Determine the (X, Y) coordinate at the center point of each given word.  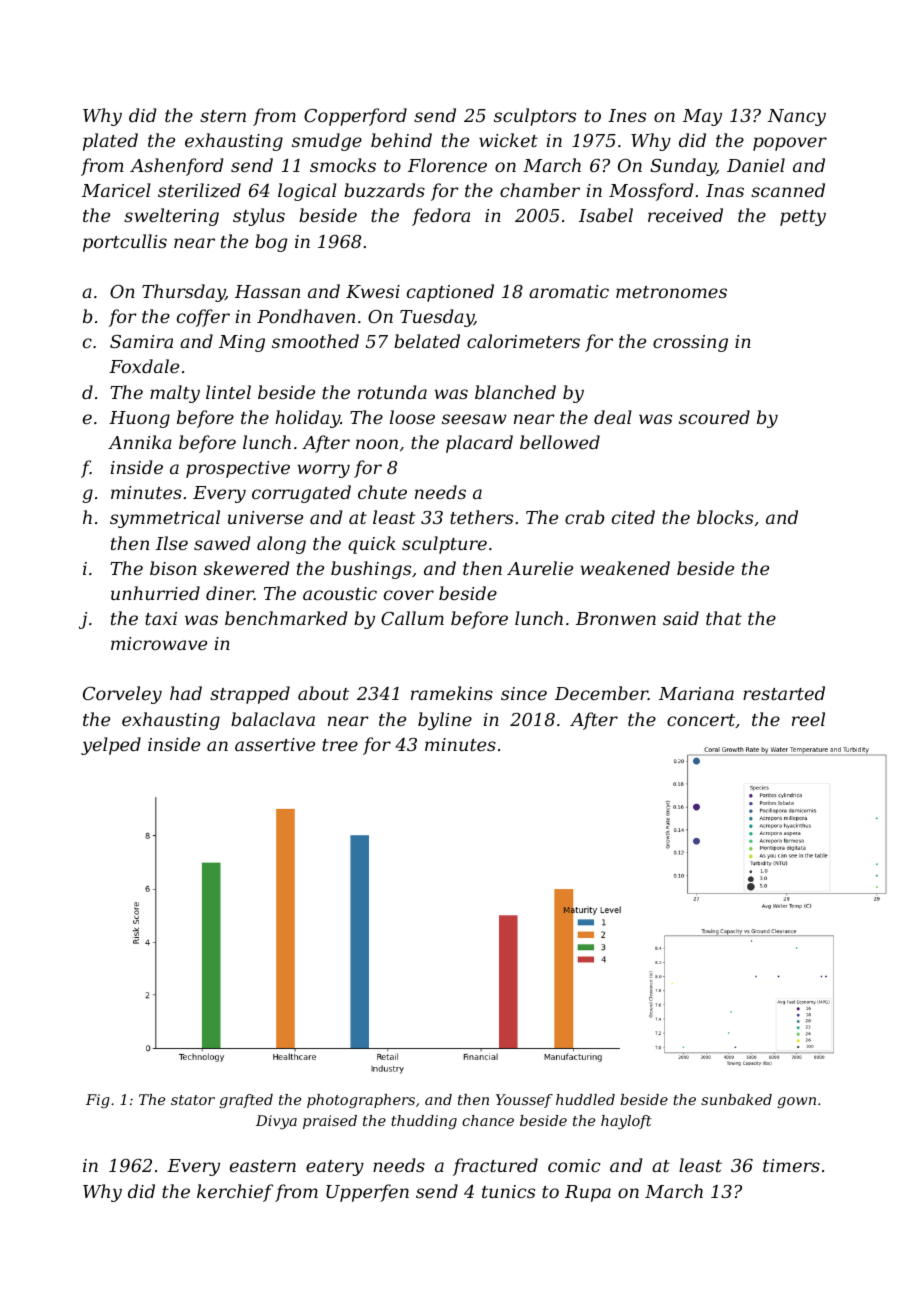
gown (796, 1102)
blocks (725, 517)
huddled (585, 1099)
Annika (140, 442)
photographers (361, 1101)
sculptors (535, 117)
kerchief (235, 1193)
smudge (327, 142)
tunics (508, 1191)
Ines (627, 115)
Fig (98, 1101)
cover (409, 595)
